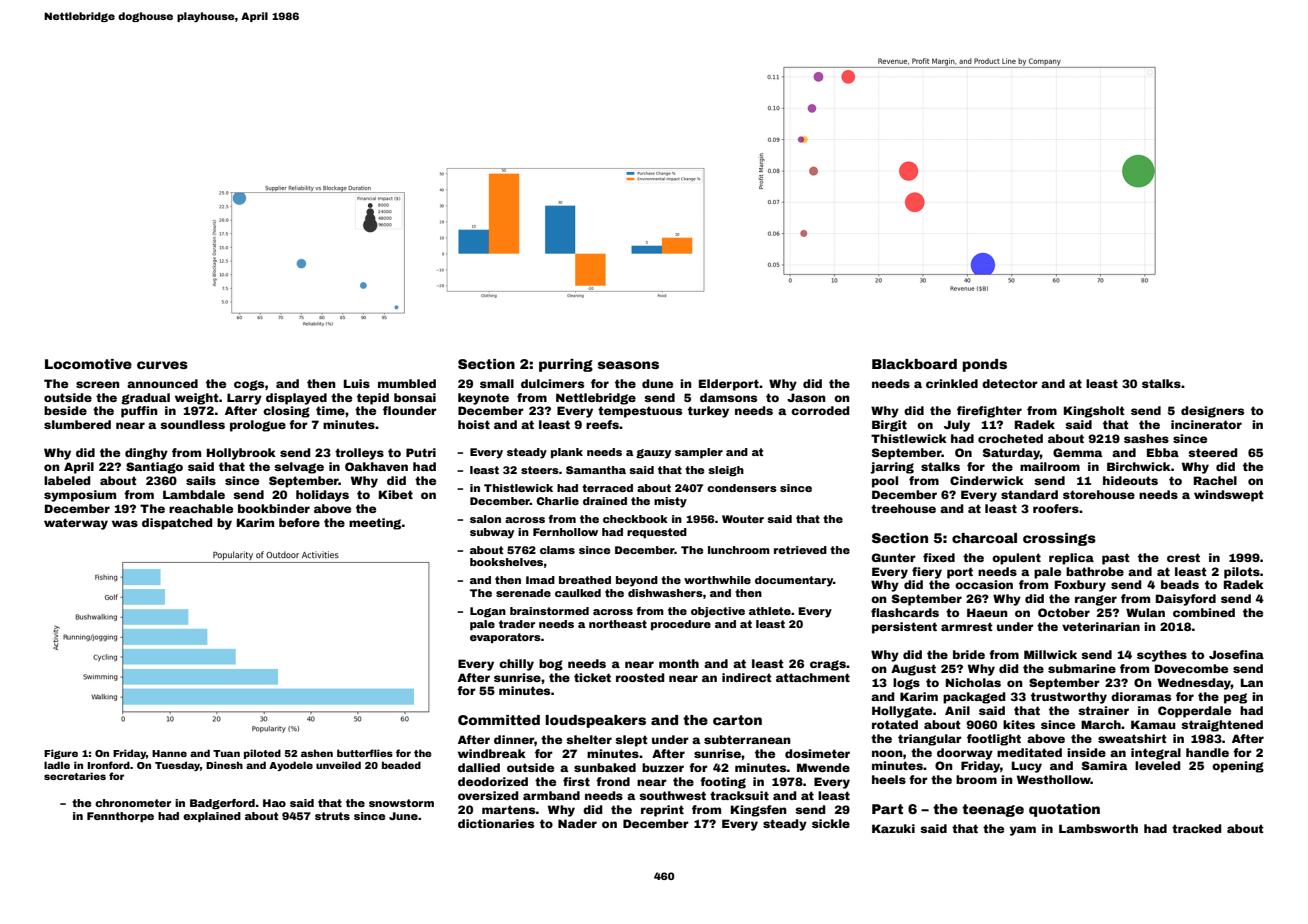 The width and height of the screenshot is (1308, 924). I want to click on curves, so click(162, 365).
